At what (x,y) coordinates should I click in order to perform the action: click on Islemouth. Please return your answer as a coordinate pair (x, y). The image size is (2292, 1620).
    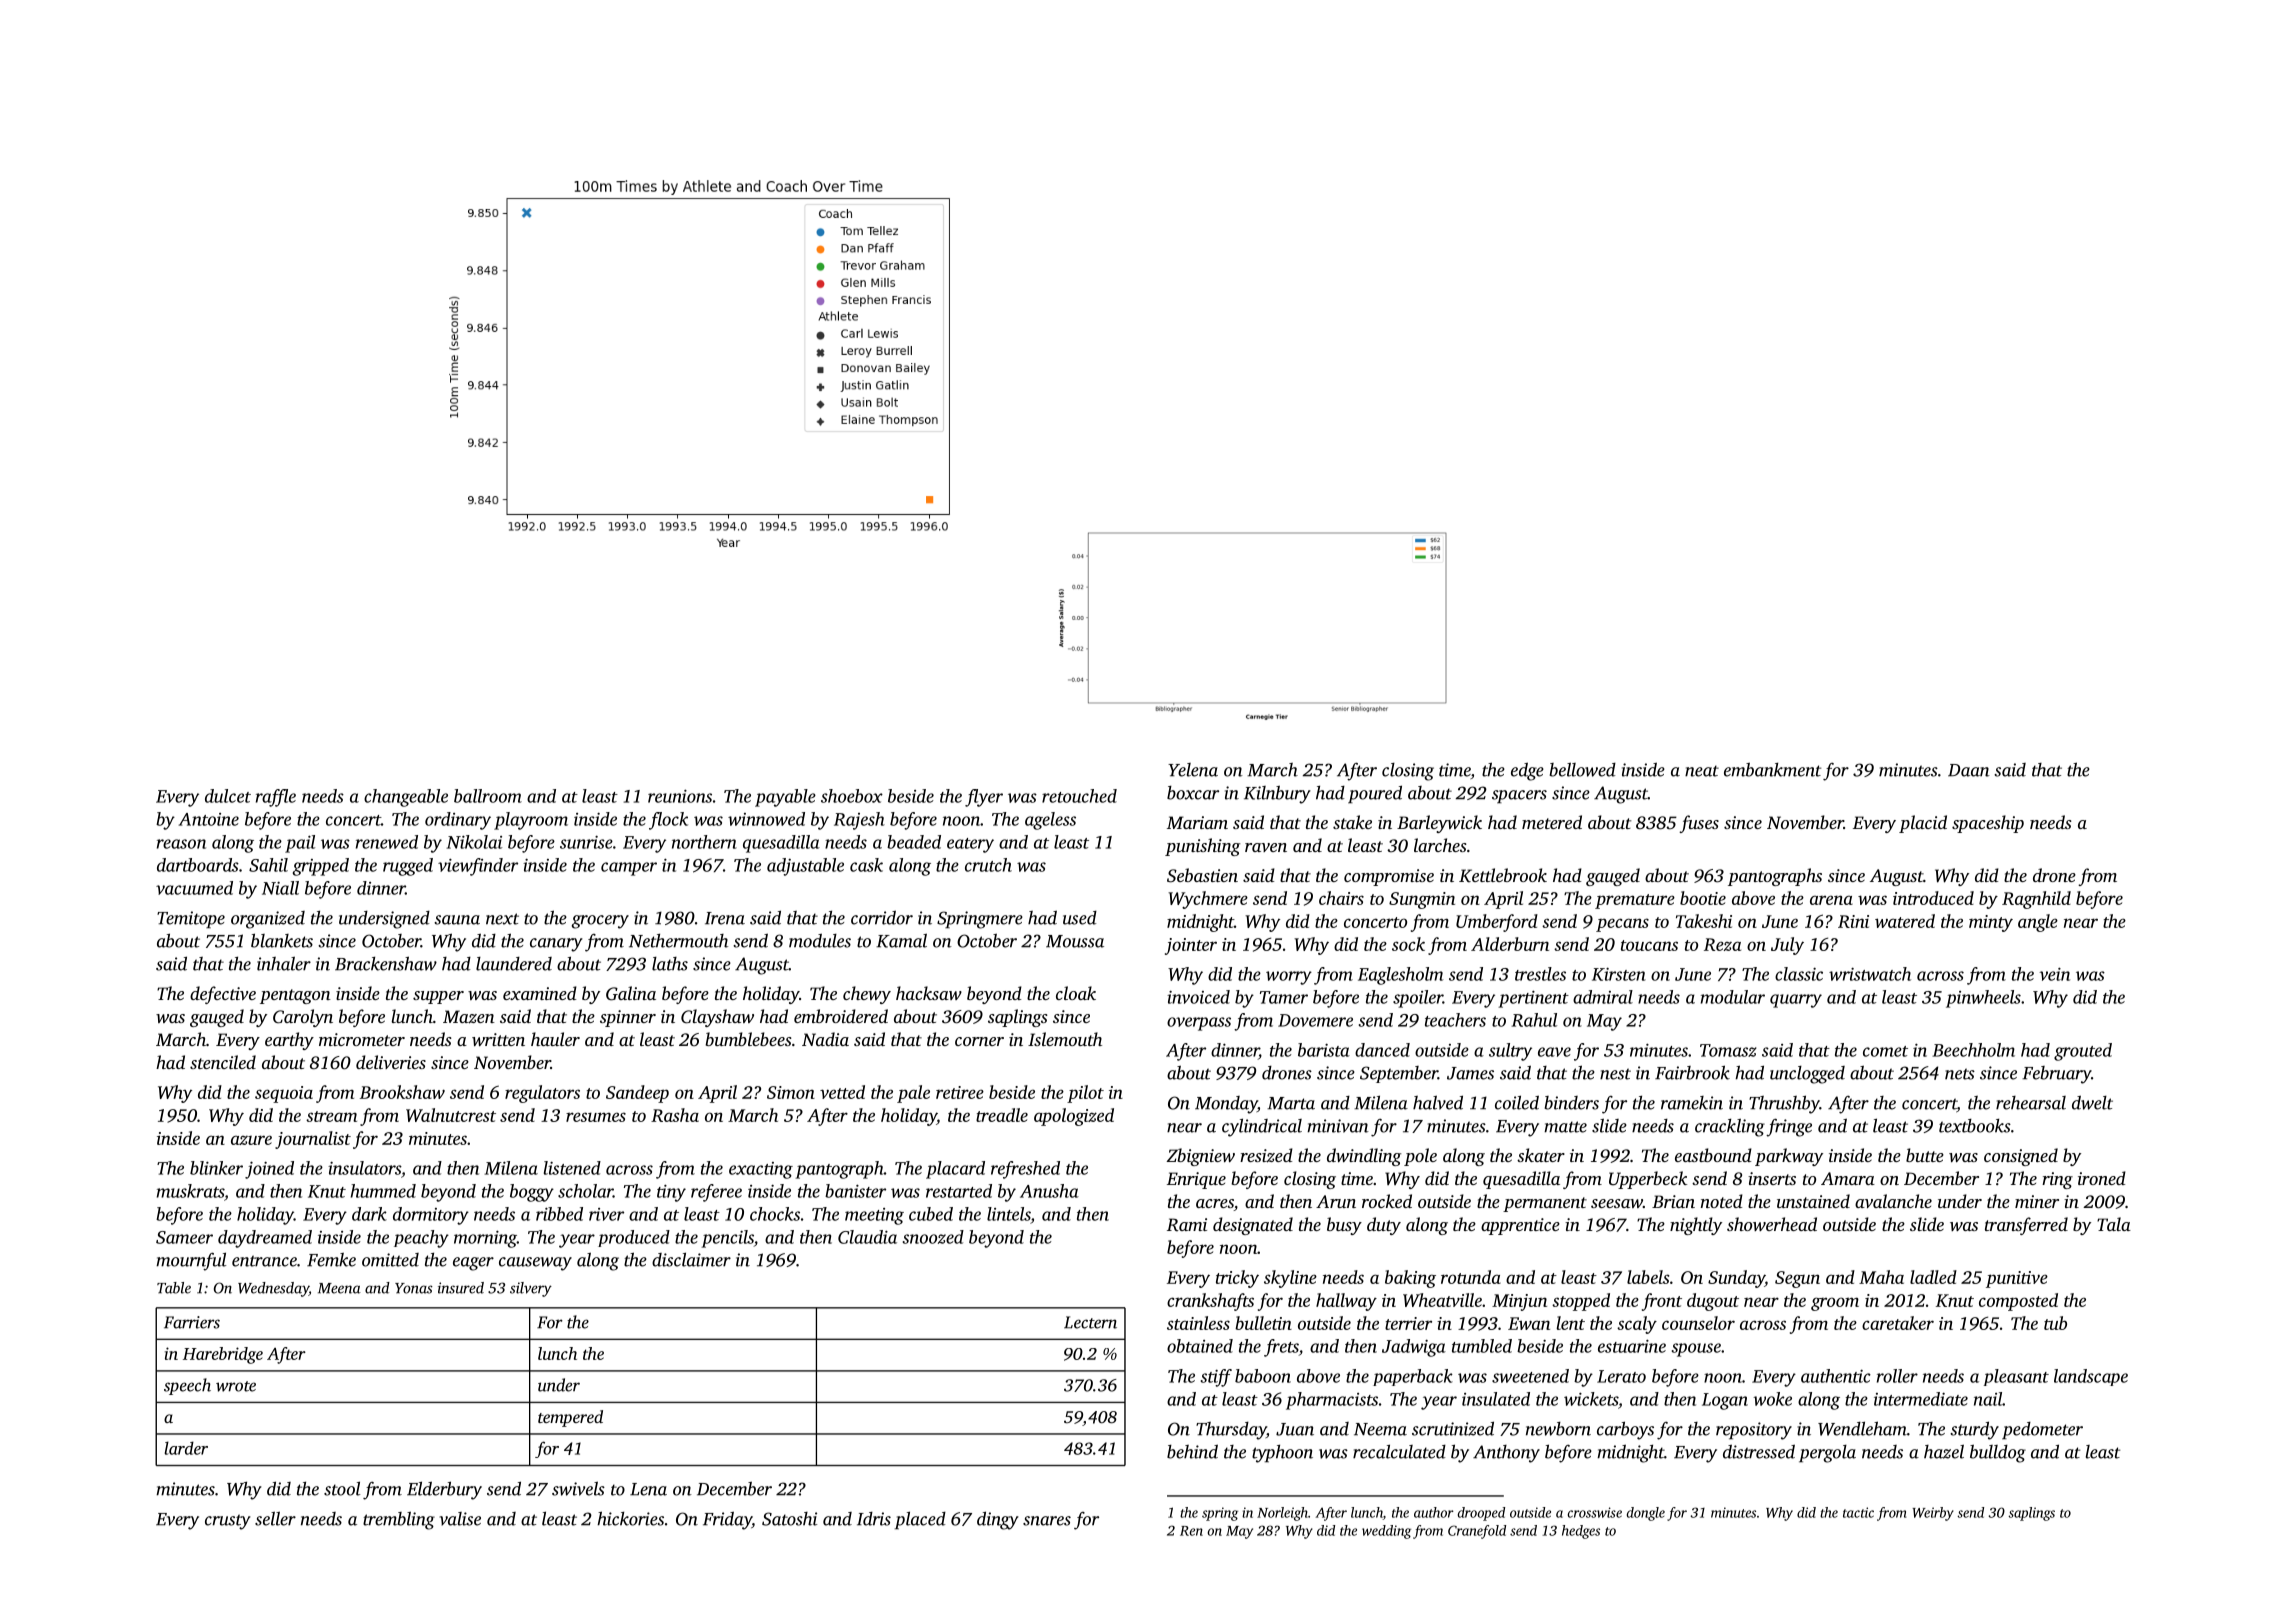
    Looking at the image, I should click on (1065, 1039).
